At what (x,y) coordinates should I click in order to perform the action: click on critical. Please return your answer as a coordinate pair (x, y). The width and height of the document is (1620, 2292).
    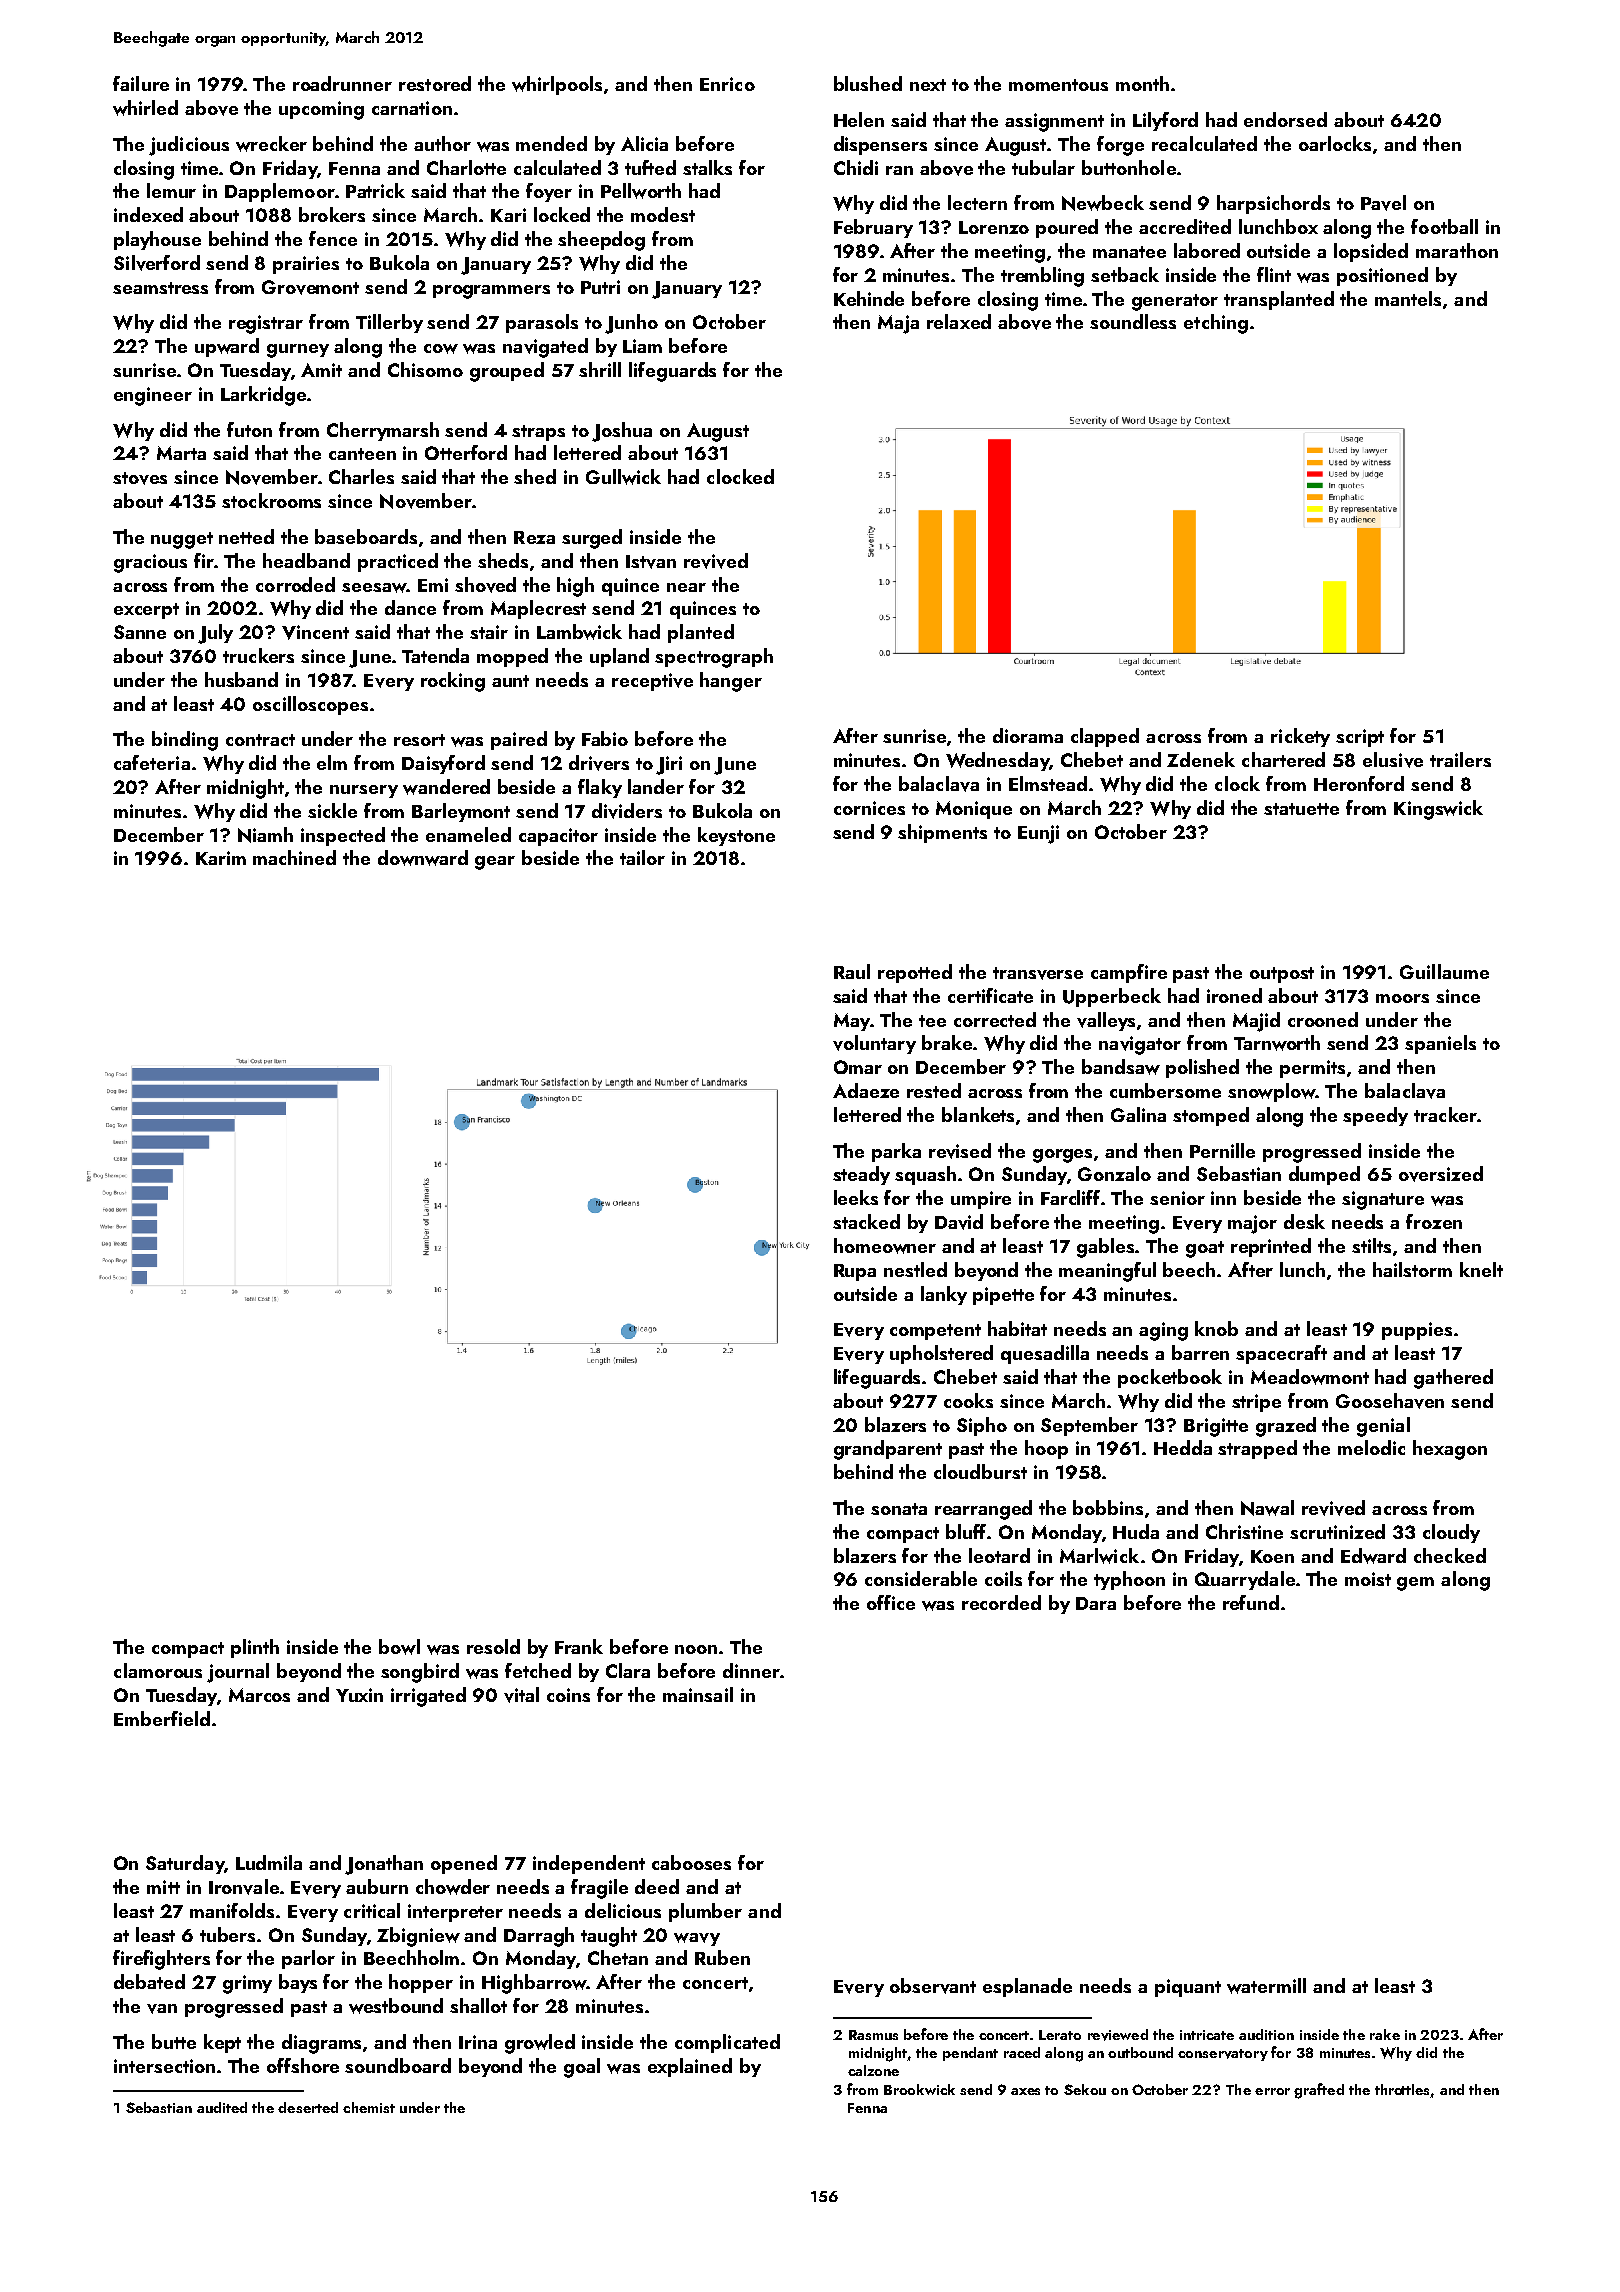
    Looking at the image, I should click on (372, 1910).
